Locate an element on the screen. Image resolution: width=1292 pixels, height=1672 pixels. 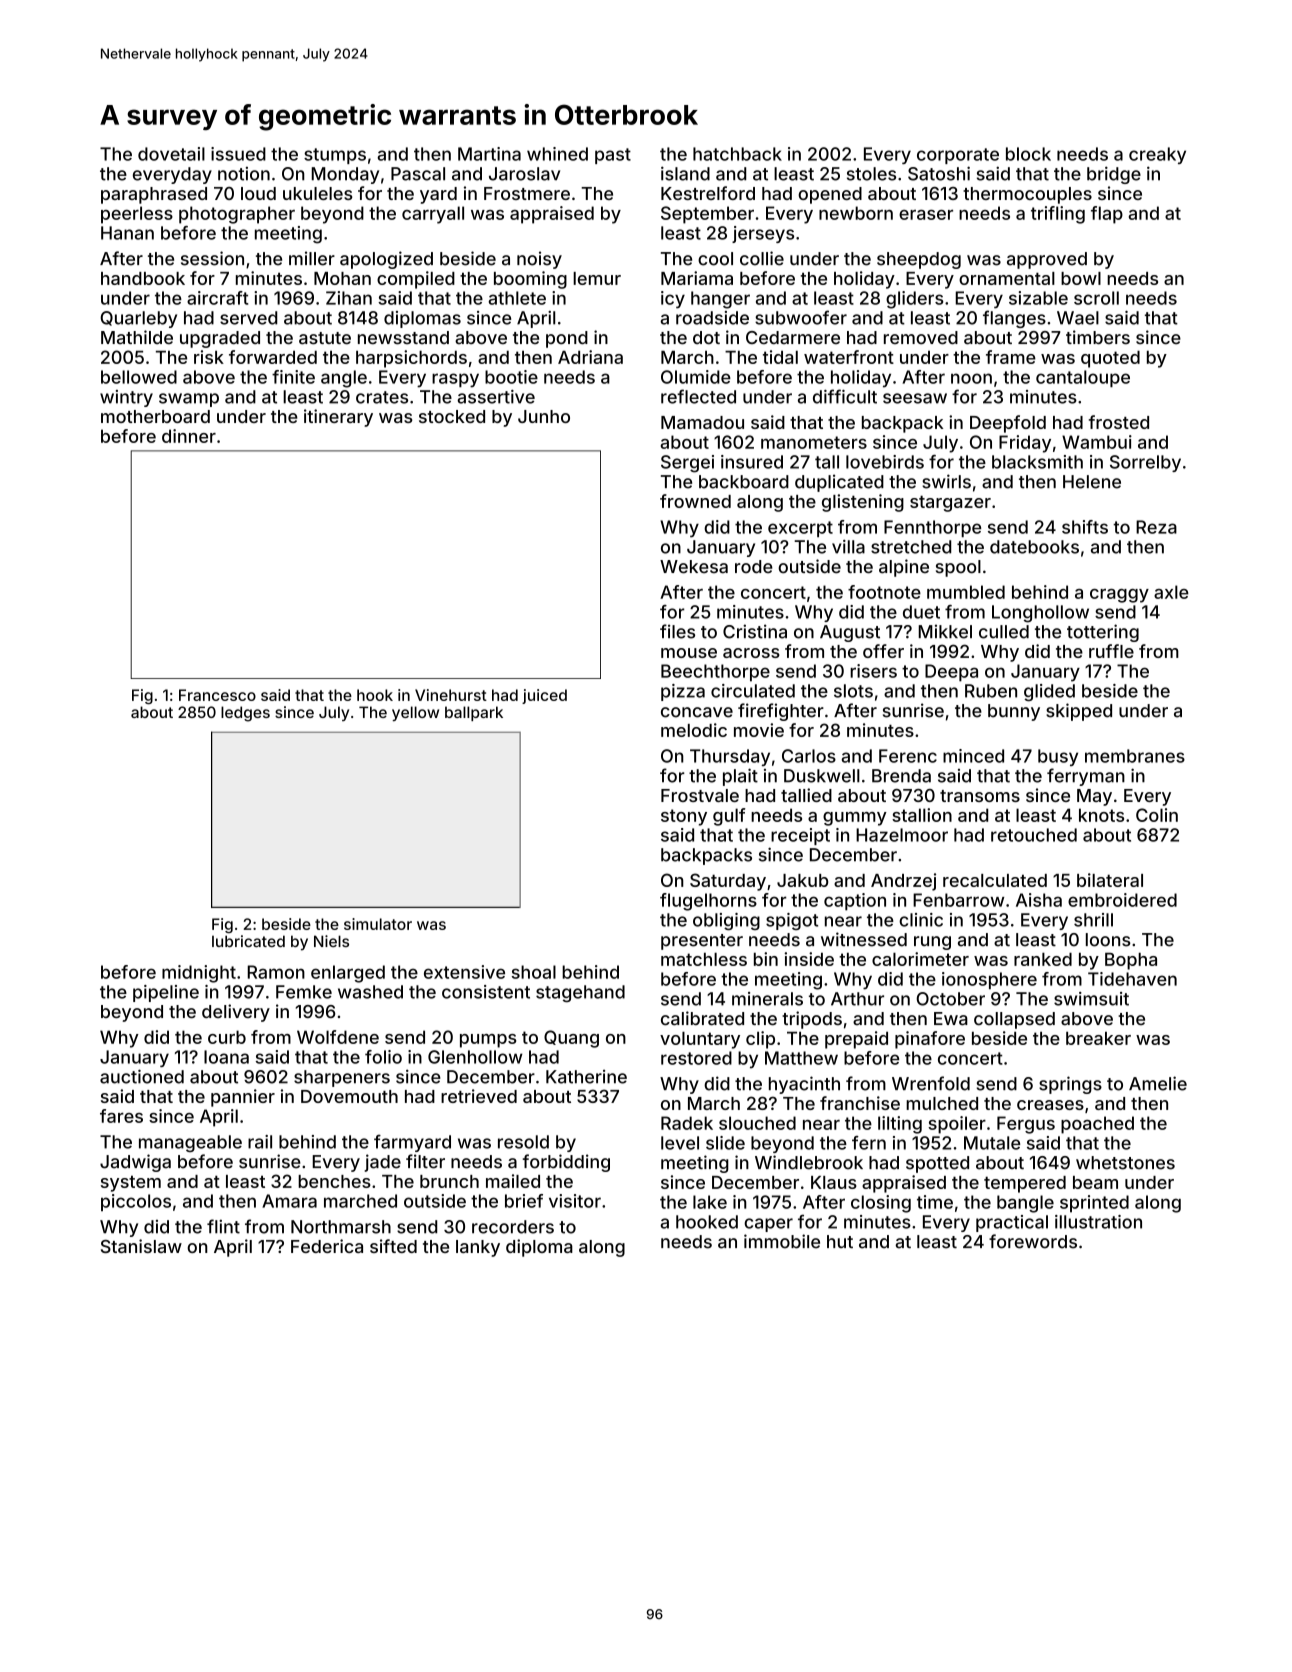
dinner is located at coordinates (189, 436).
